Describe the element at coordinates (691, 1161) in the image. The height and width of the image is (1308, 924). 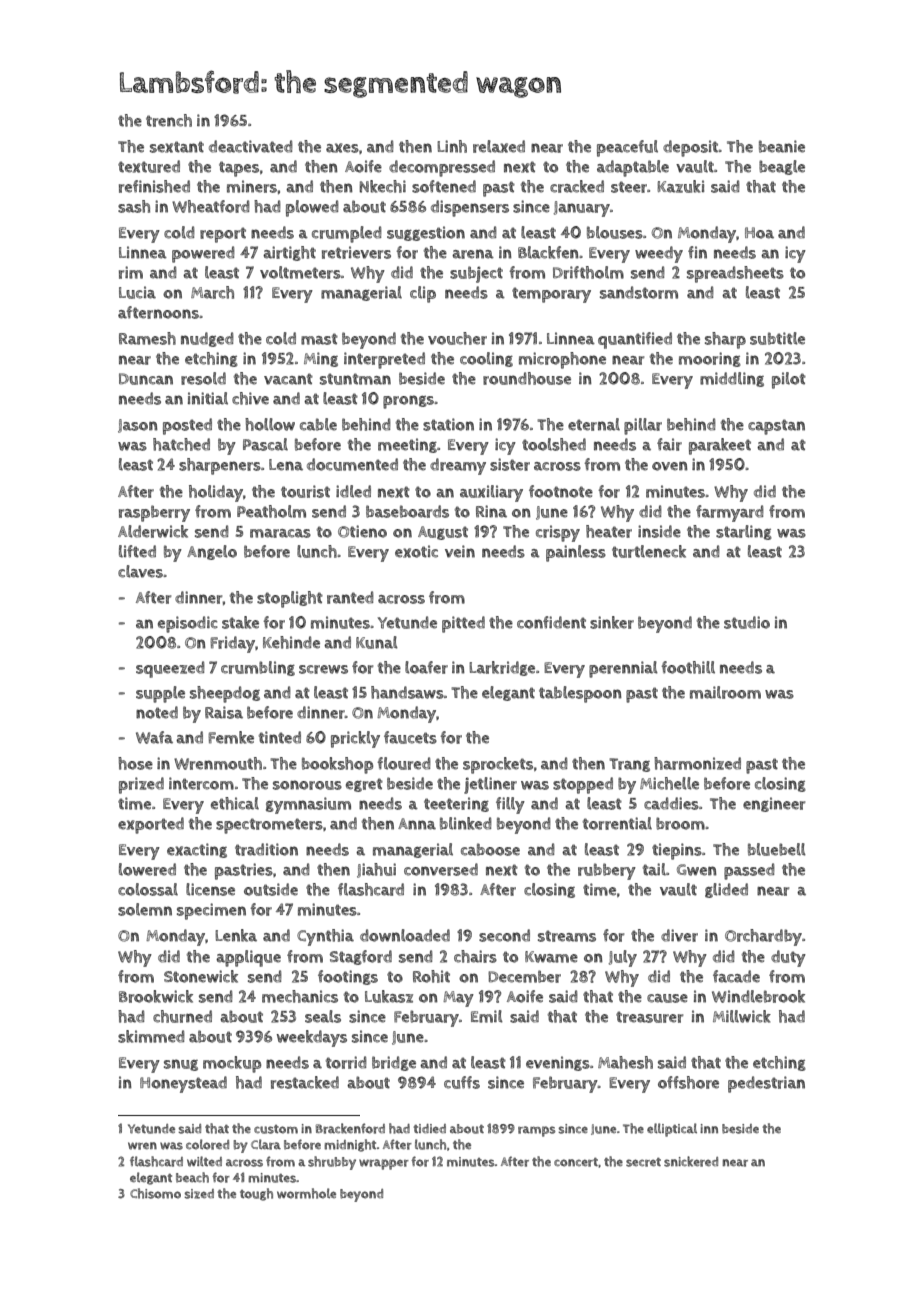
I see `snickered` at that location.
